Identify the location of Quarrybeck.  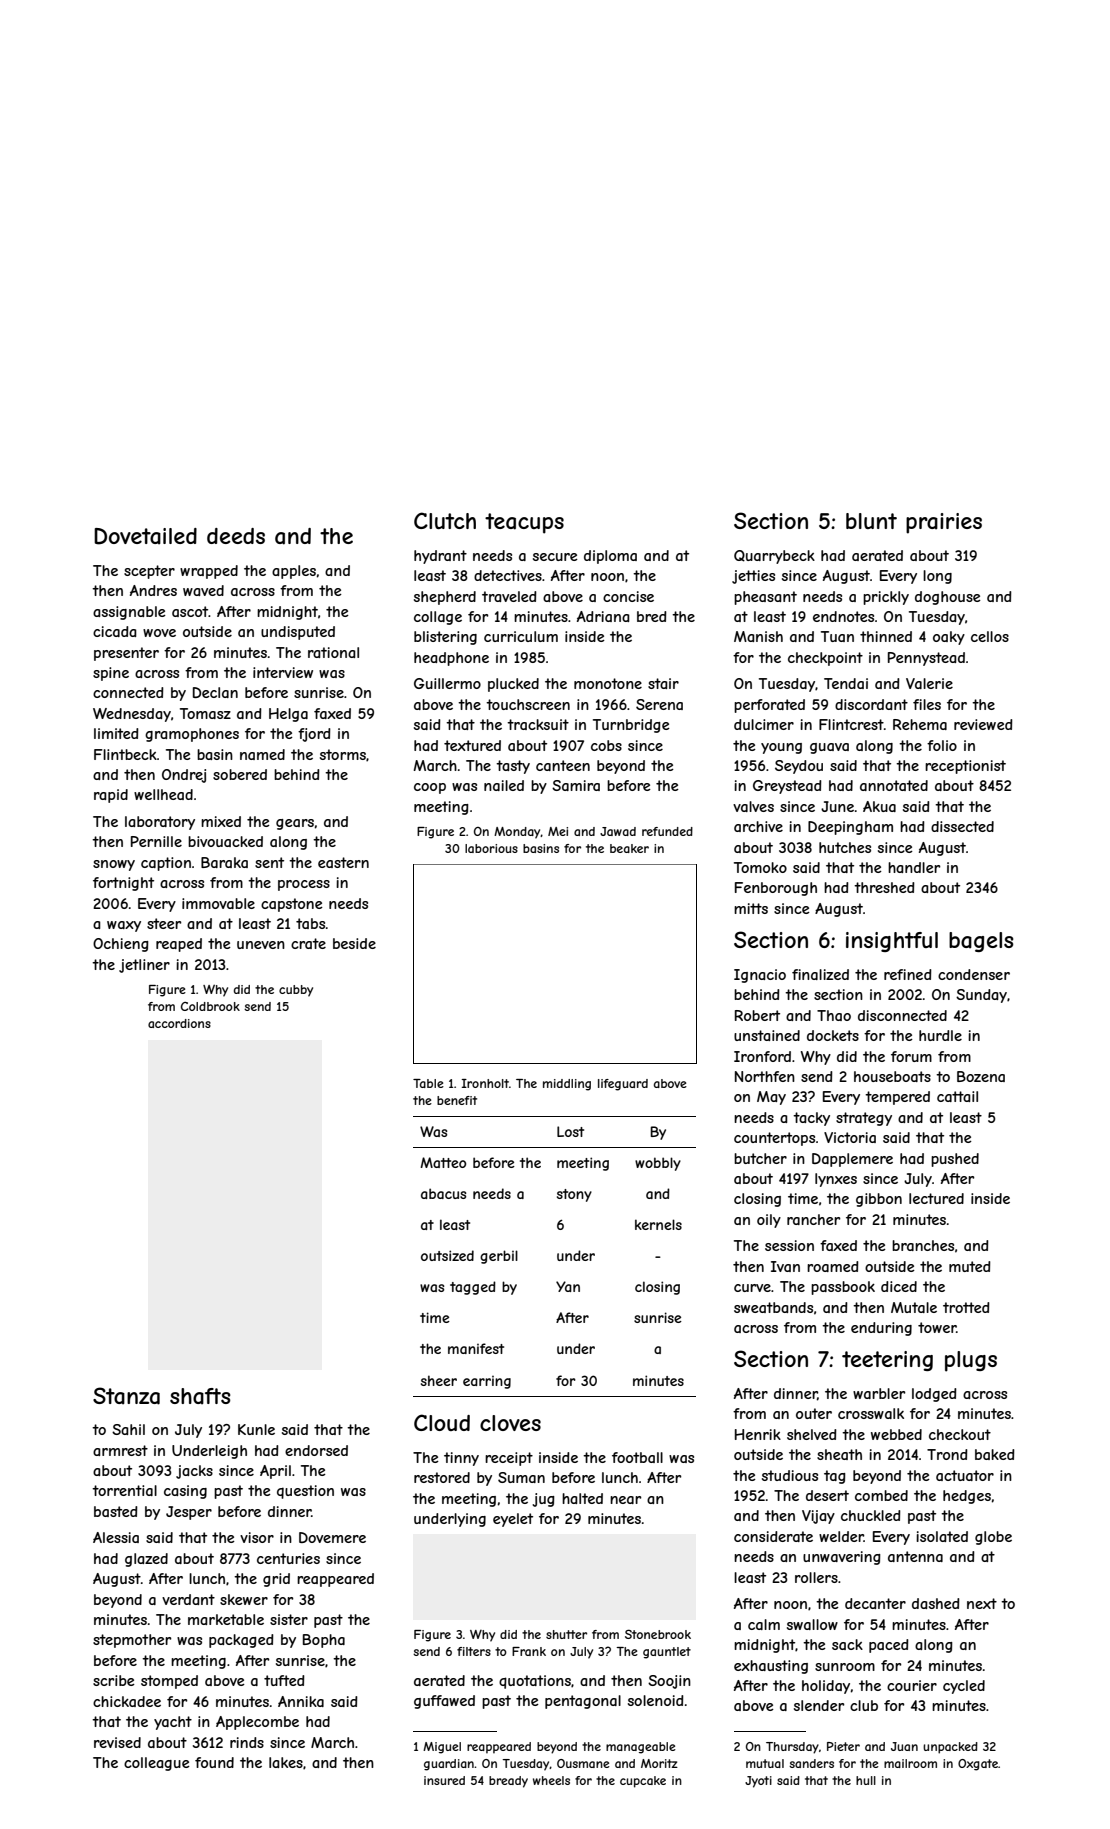
(774, 557).
